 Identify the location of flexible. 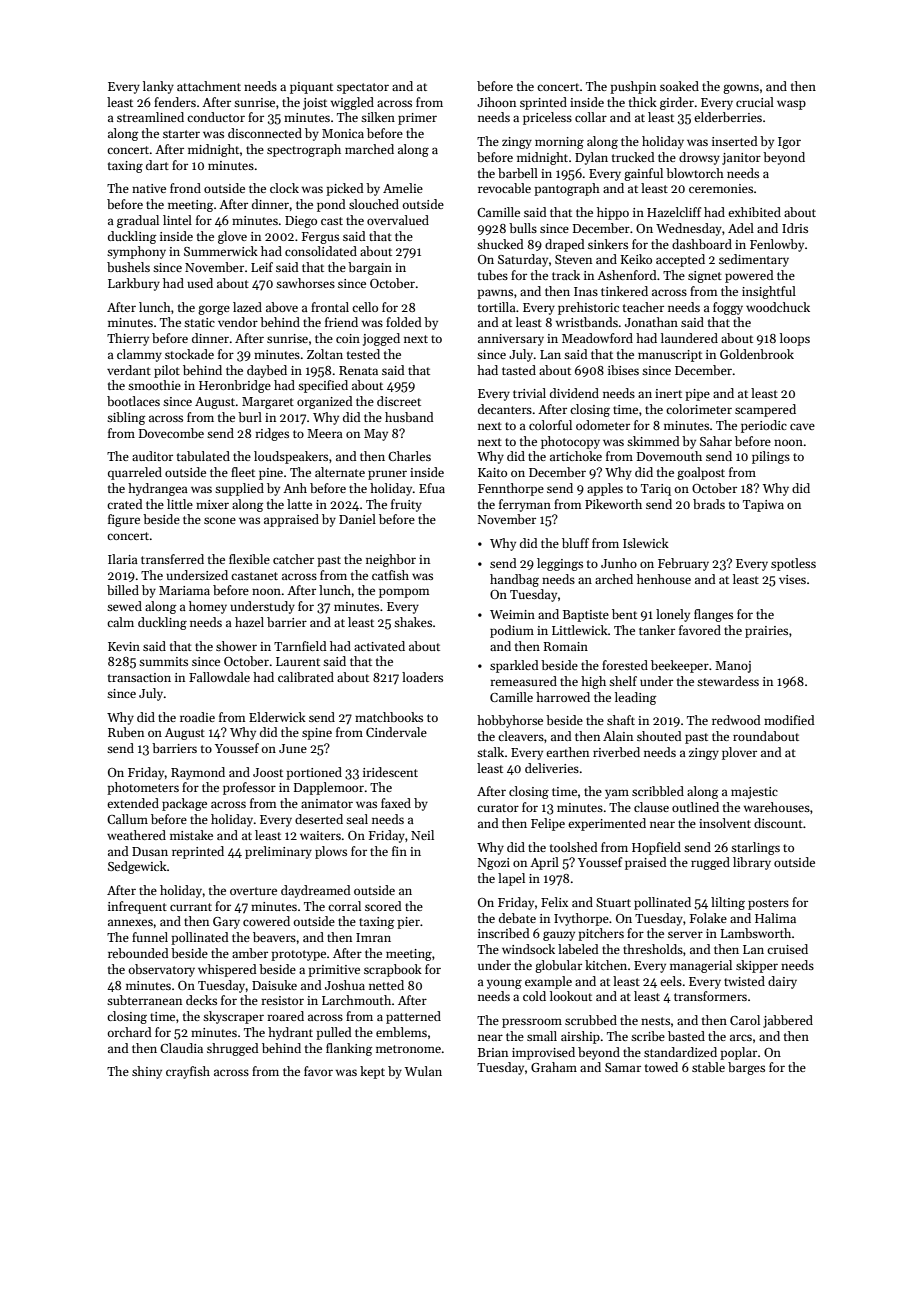
(249, 559).
